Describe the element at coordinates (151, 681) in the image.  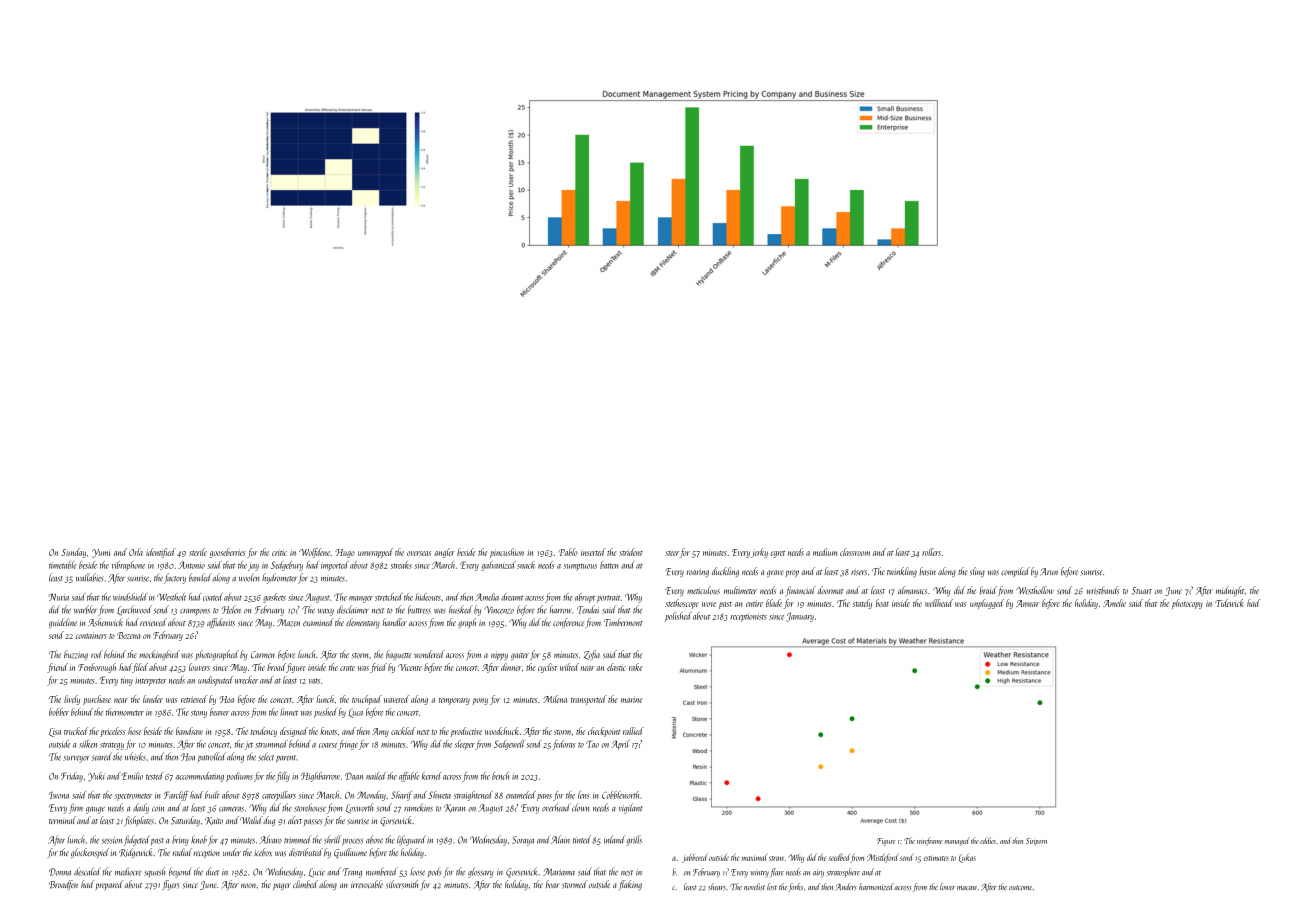
I see `interpreter` at that location.
